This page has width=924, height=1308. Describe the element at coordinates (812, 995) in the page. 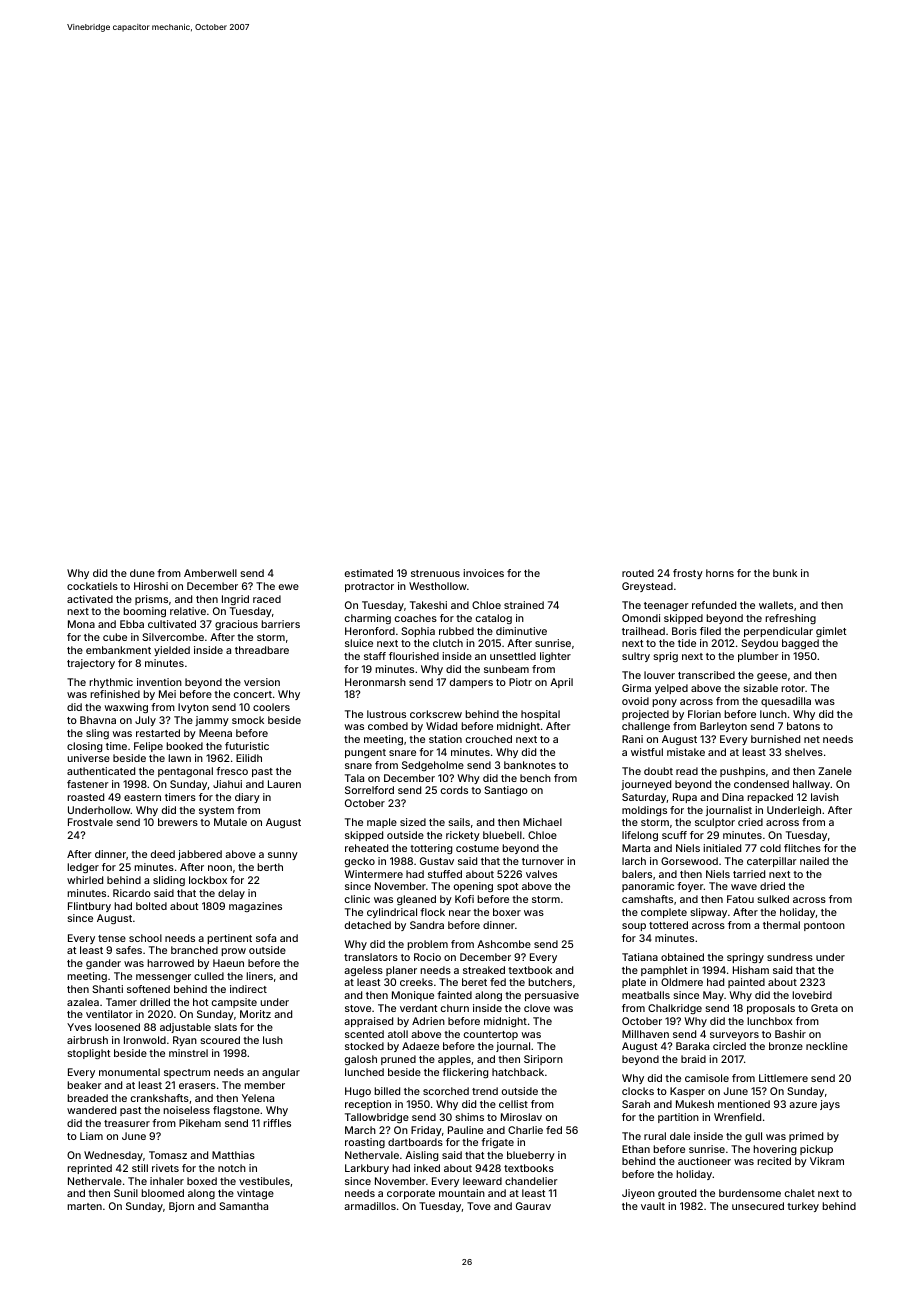

I see `lovebird` at that location.
